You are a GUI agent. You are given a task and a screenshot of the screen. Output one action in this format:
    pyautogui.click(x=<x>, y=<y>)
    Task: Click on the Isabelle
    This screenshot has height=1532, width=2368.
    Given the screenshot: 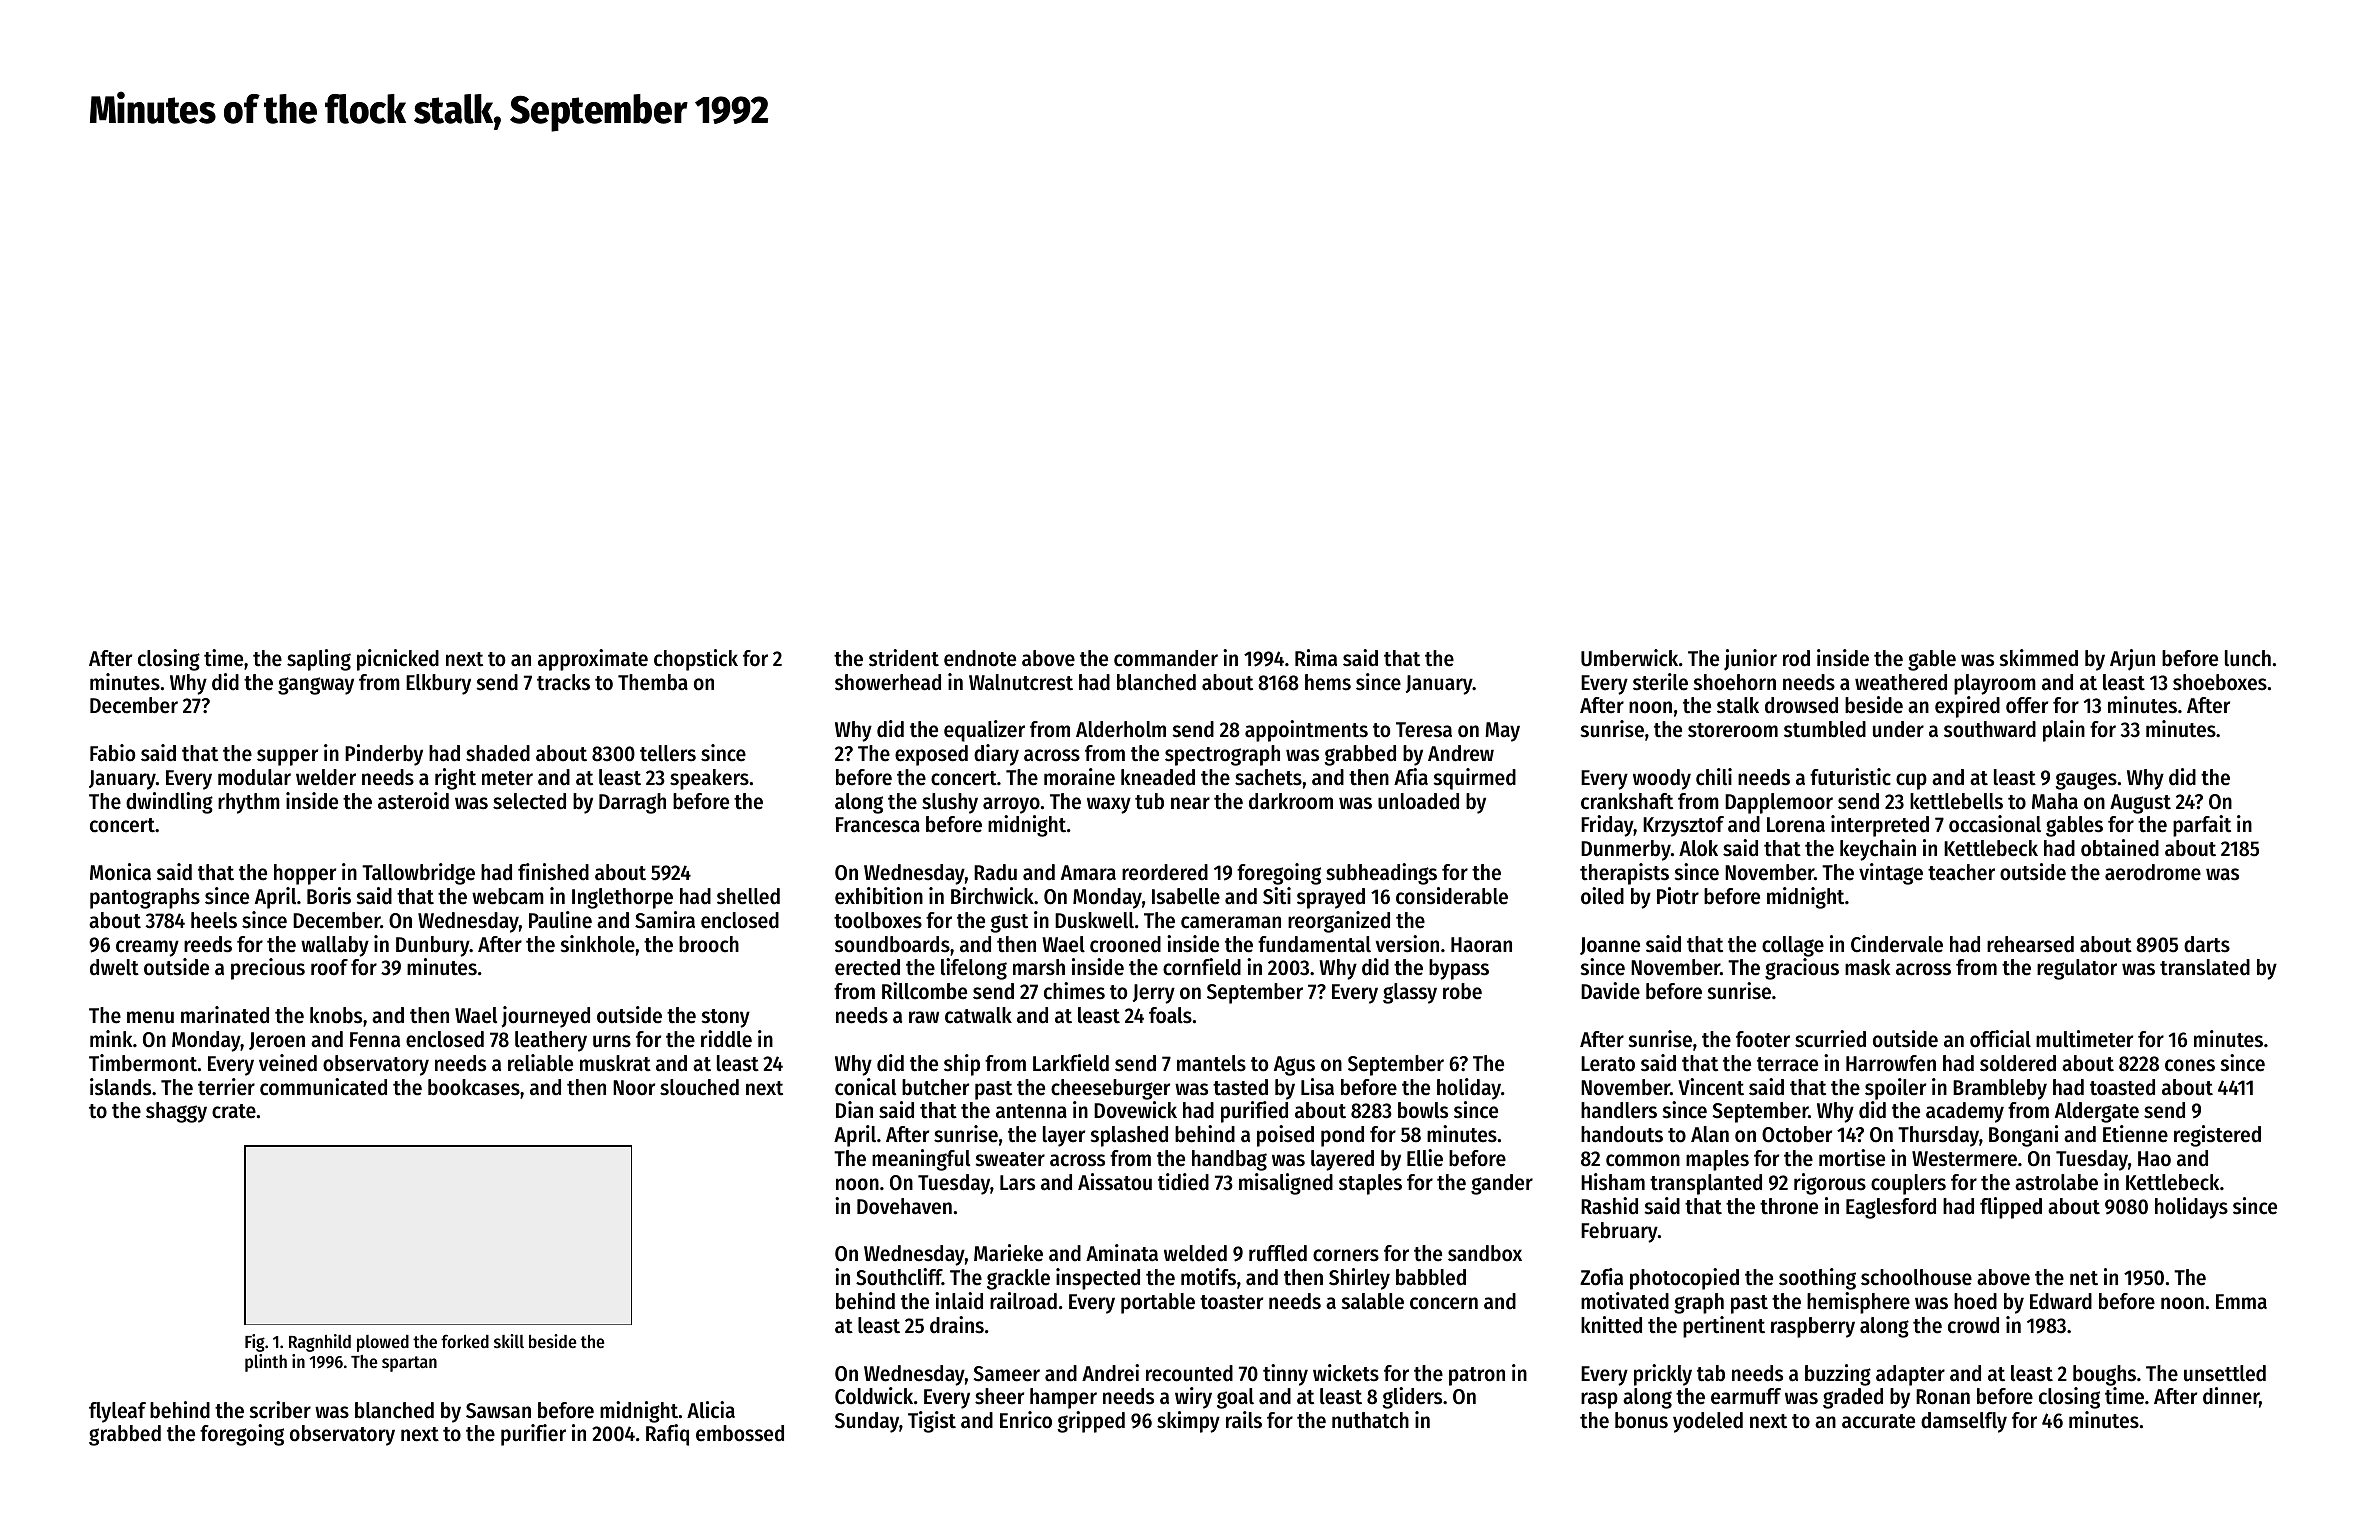 What is the action you would take?
    pyautogui.click(x=1186, y=896)
